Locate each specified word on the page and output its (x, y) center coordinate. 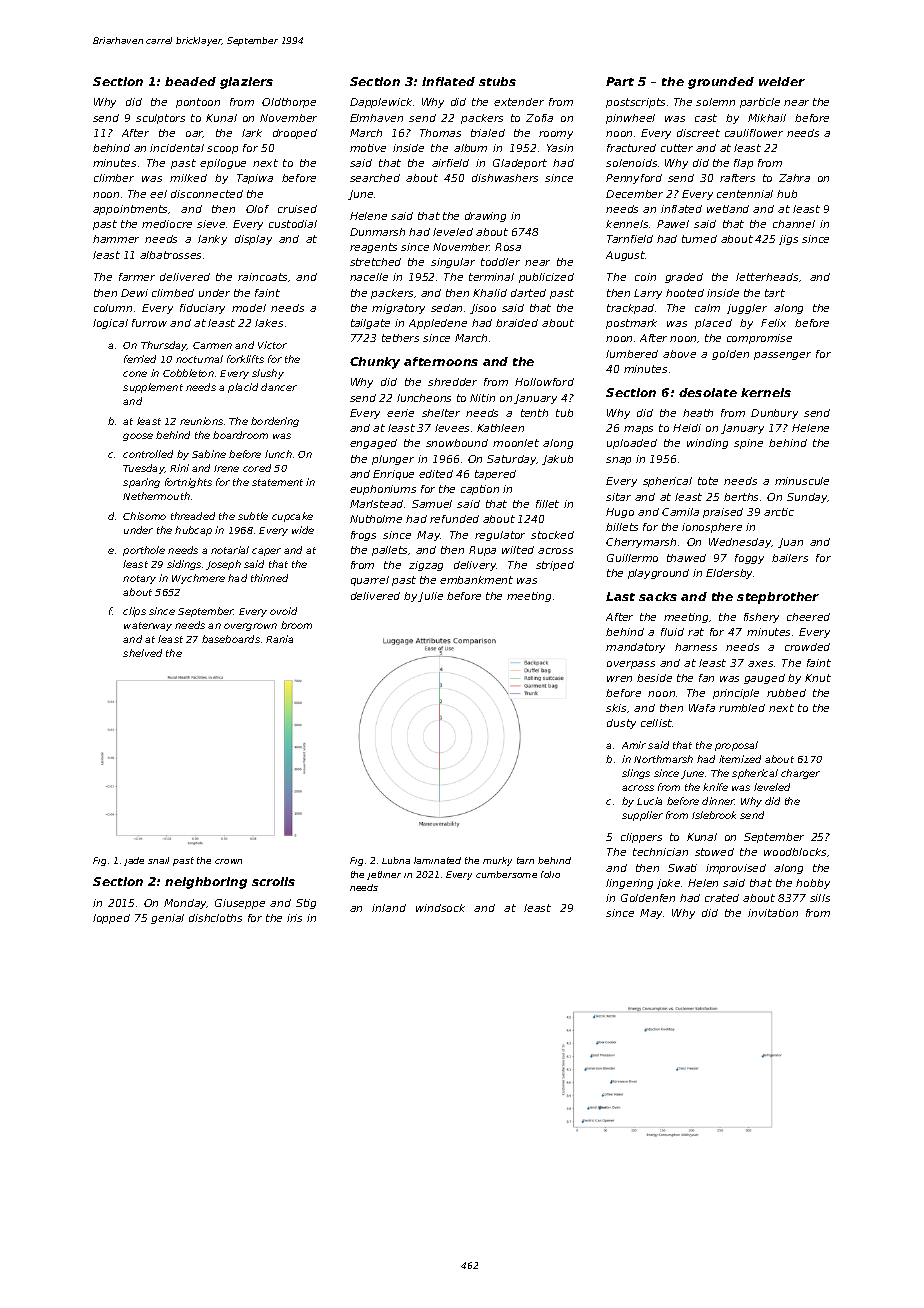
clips (134, 612)
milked (188, 178)
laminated (437, 860)
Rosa (508, 247)
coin (645, 277)
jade (134, 861)
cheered (808, 617)
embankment (476, 580)
